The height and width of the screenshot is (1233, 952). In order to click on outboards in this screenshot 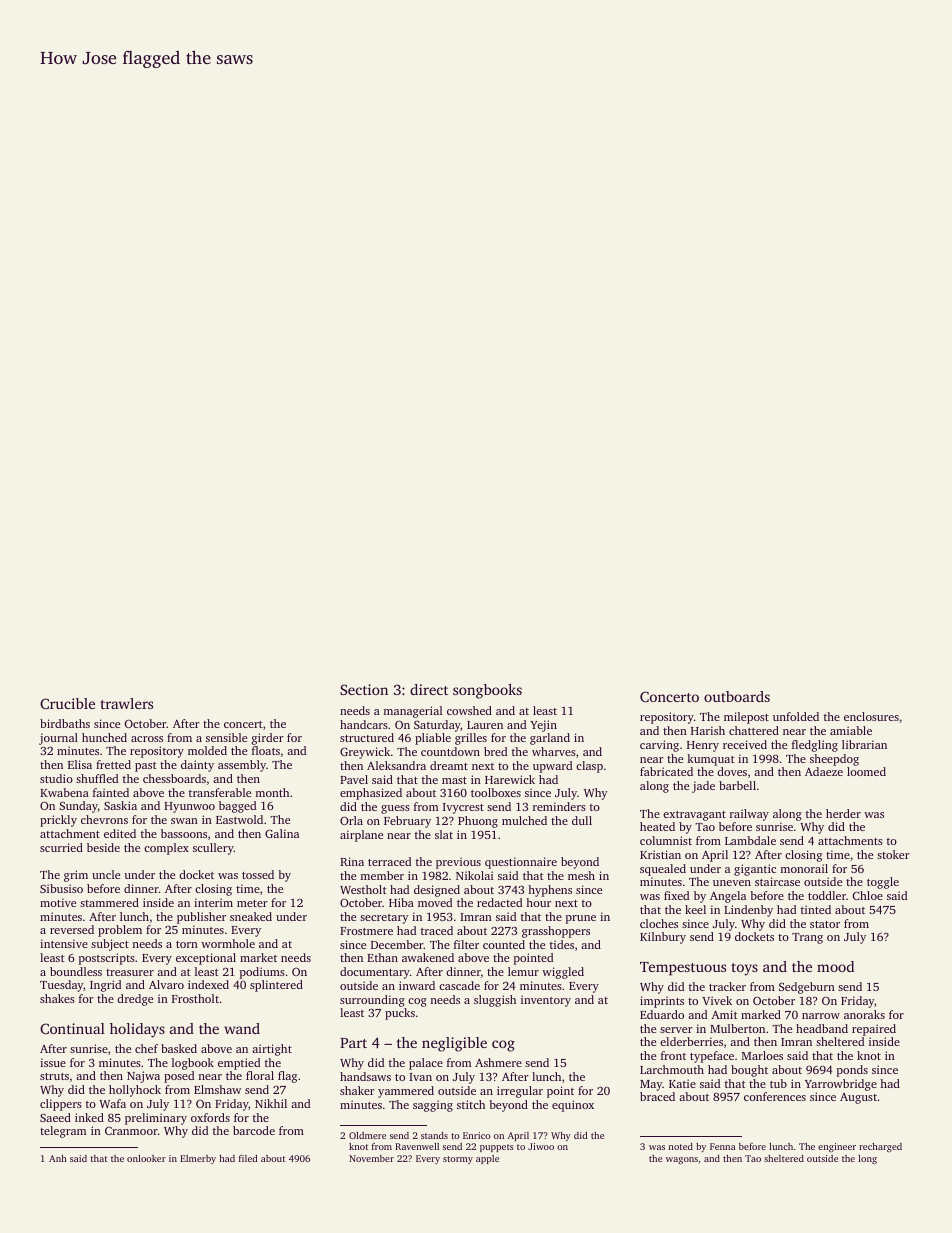, I will do `click(737, 696)`.
